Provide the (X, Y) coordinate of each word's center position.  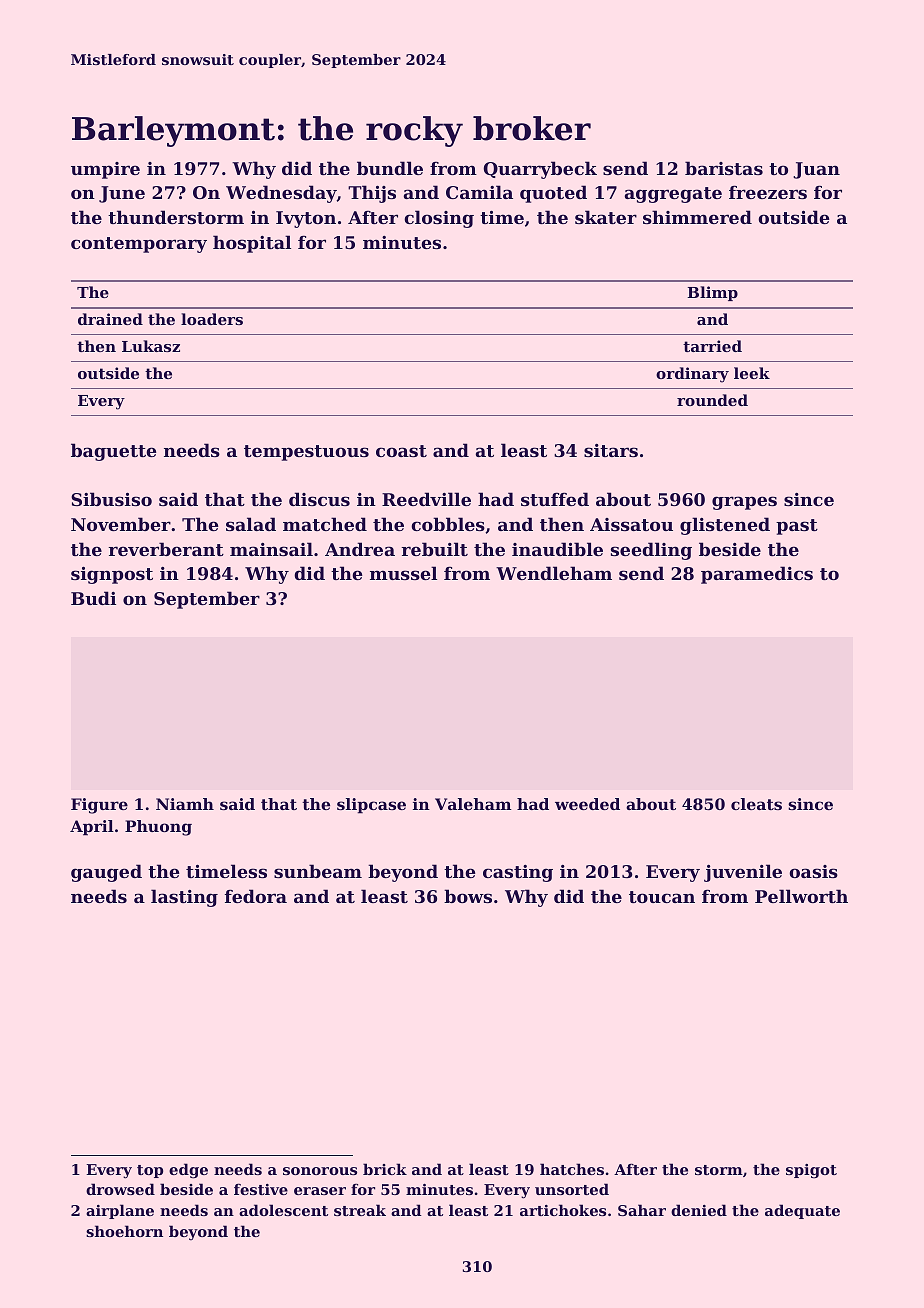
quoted (553, 194)
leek (752, 373)
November (121, 524)
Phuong (158, 828)
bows (468, 896)
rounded (712, 400)
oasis (813, 871)
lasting (184, 898)
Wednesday (281, 194)
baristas (724, 168)
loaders (212, 319)
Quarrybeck (540, 170)
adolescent (283, 1210)
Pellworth (801, 896)
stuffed (555, 499)
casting (518, 873)
